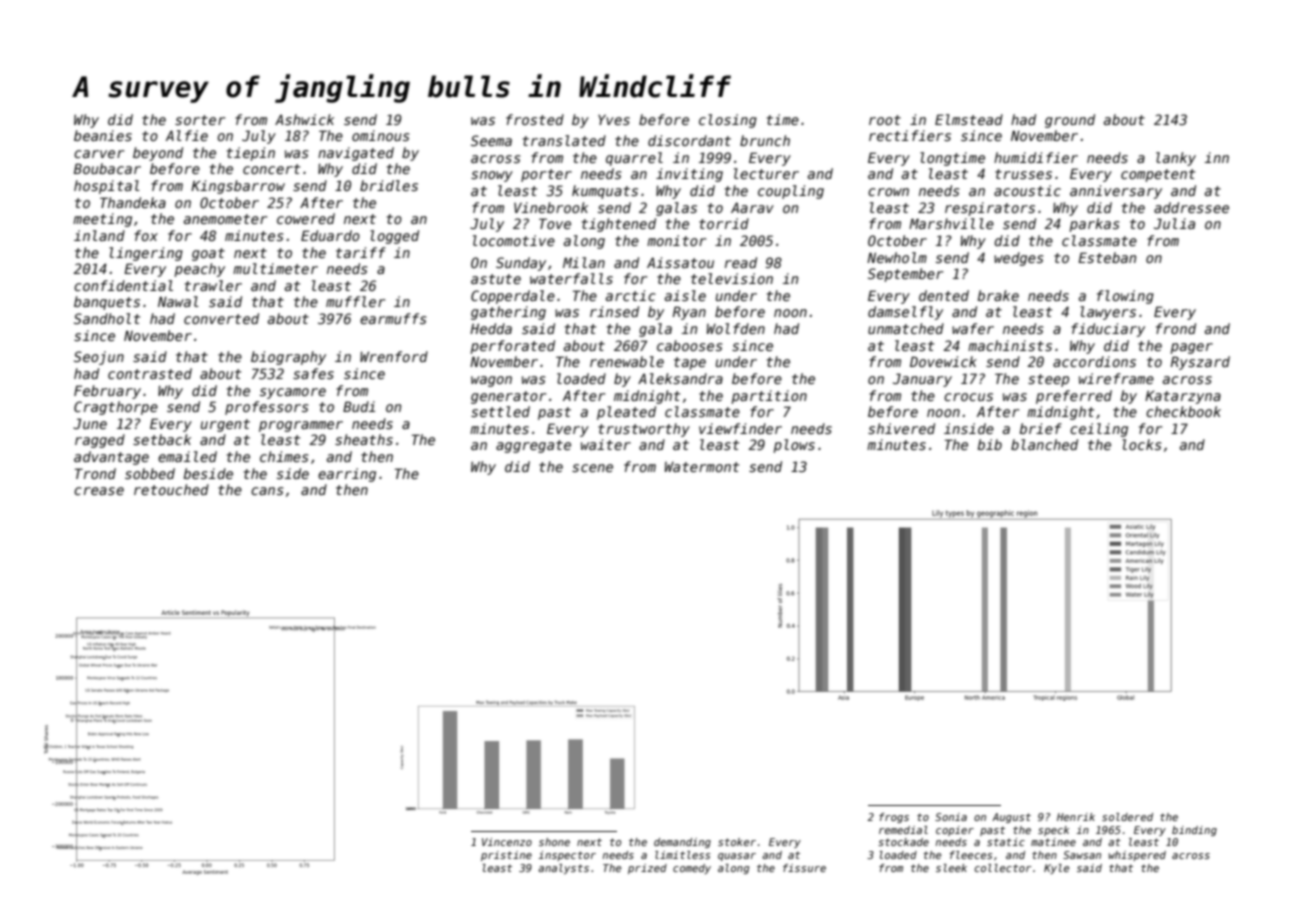 The width and height of the screenshot is (1308, 924). I want to click on sorter, so click(200, 120).
